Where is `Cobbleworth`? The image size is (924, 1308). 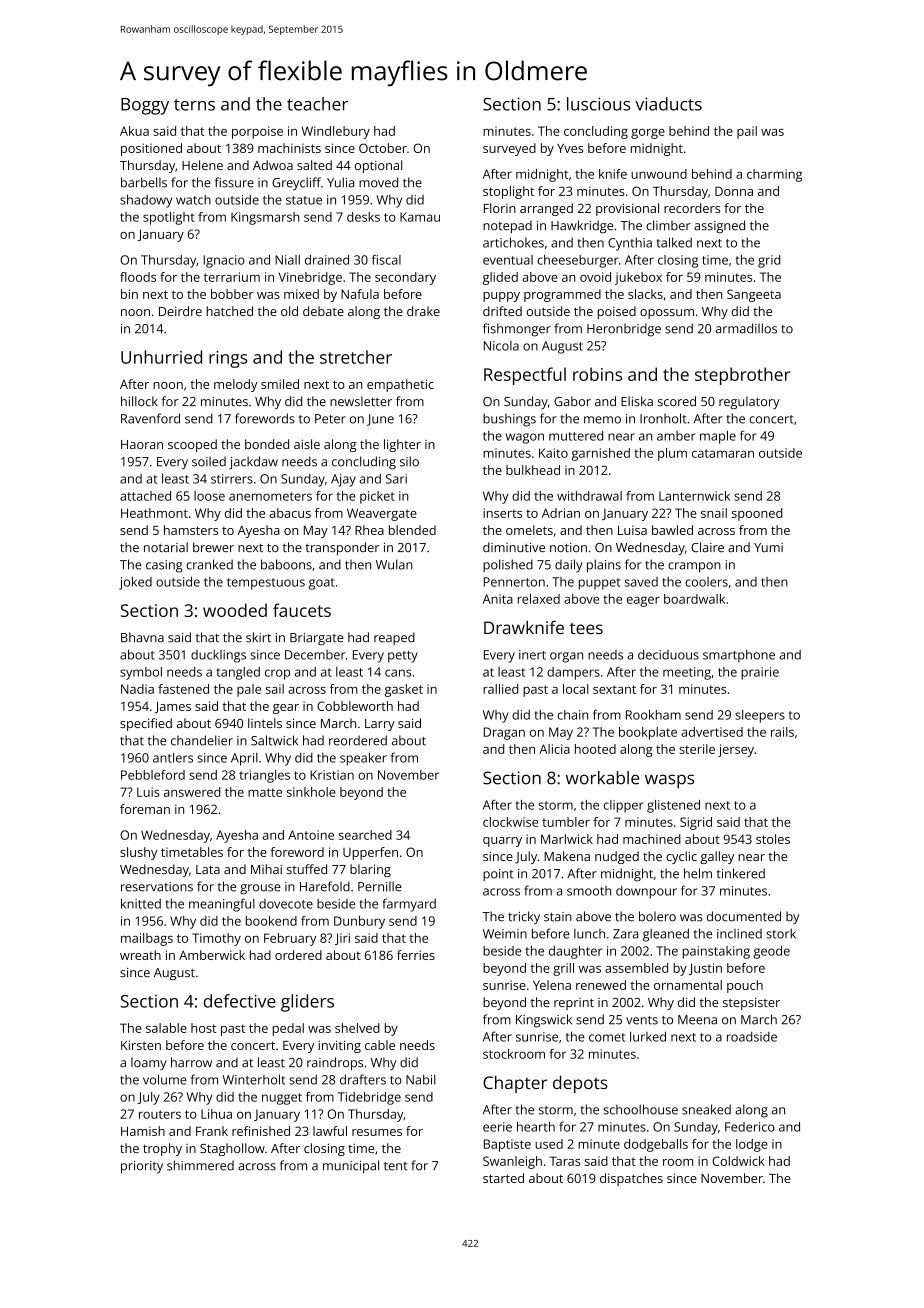
Cobbleworth is located at coordinates (355, 706).
